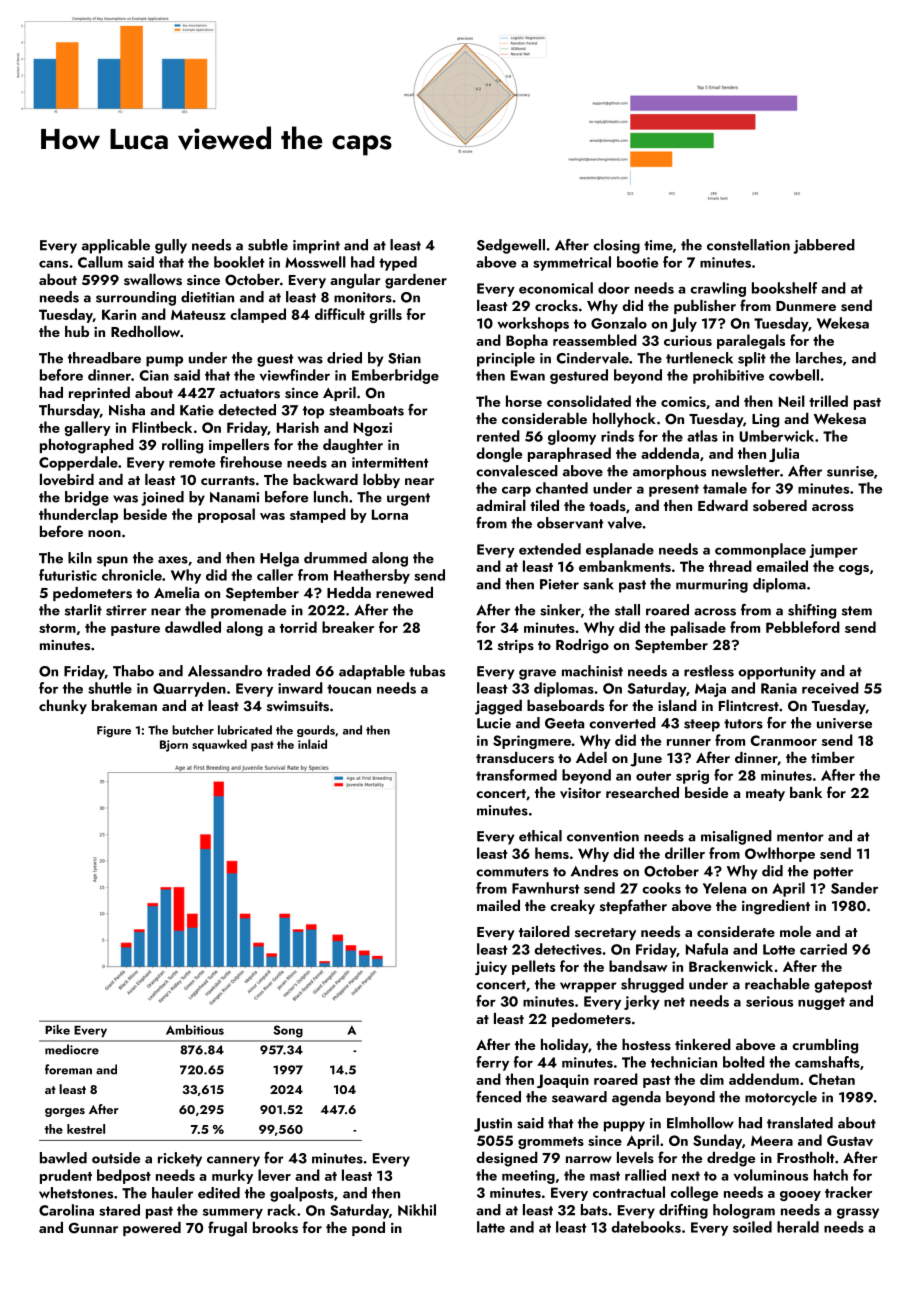 This image has width=924, height=1308. Describe the element at coordinates (57, 1029) in the image. I see `Pike` at that location.
